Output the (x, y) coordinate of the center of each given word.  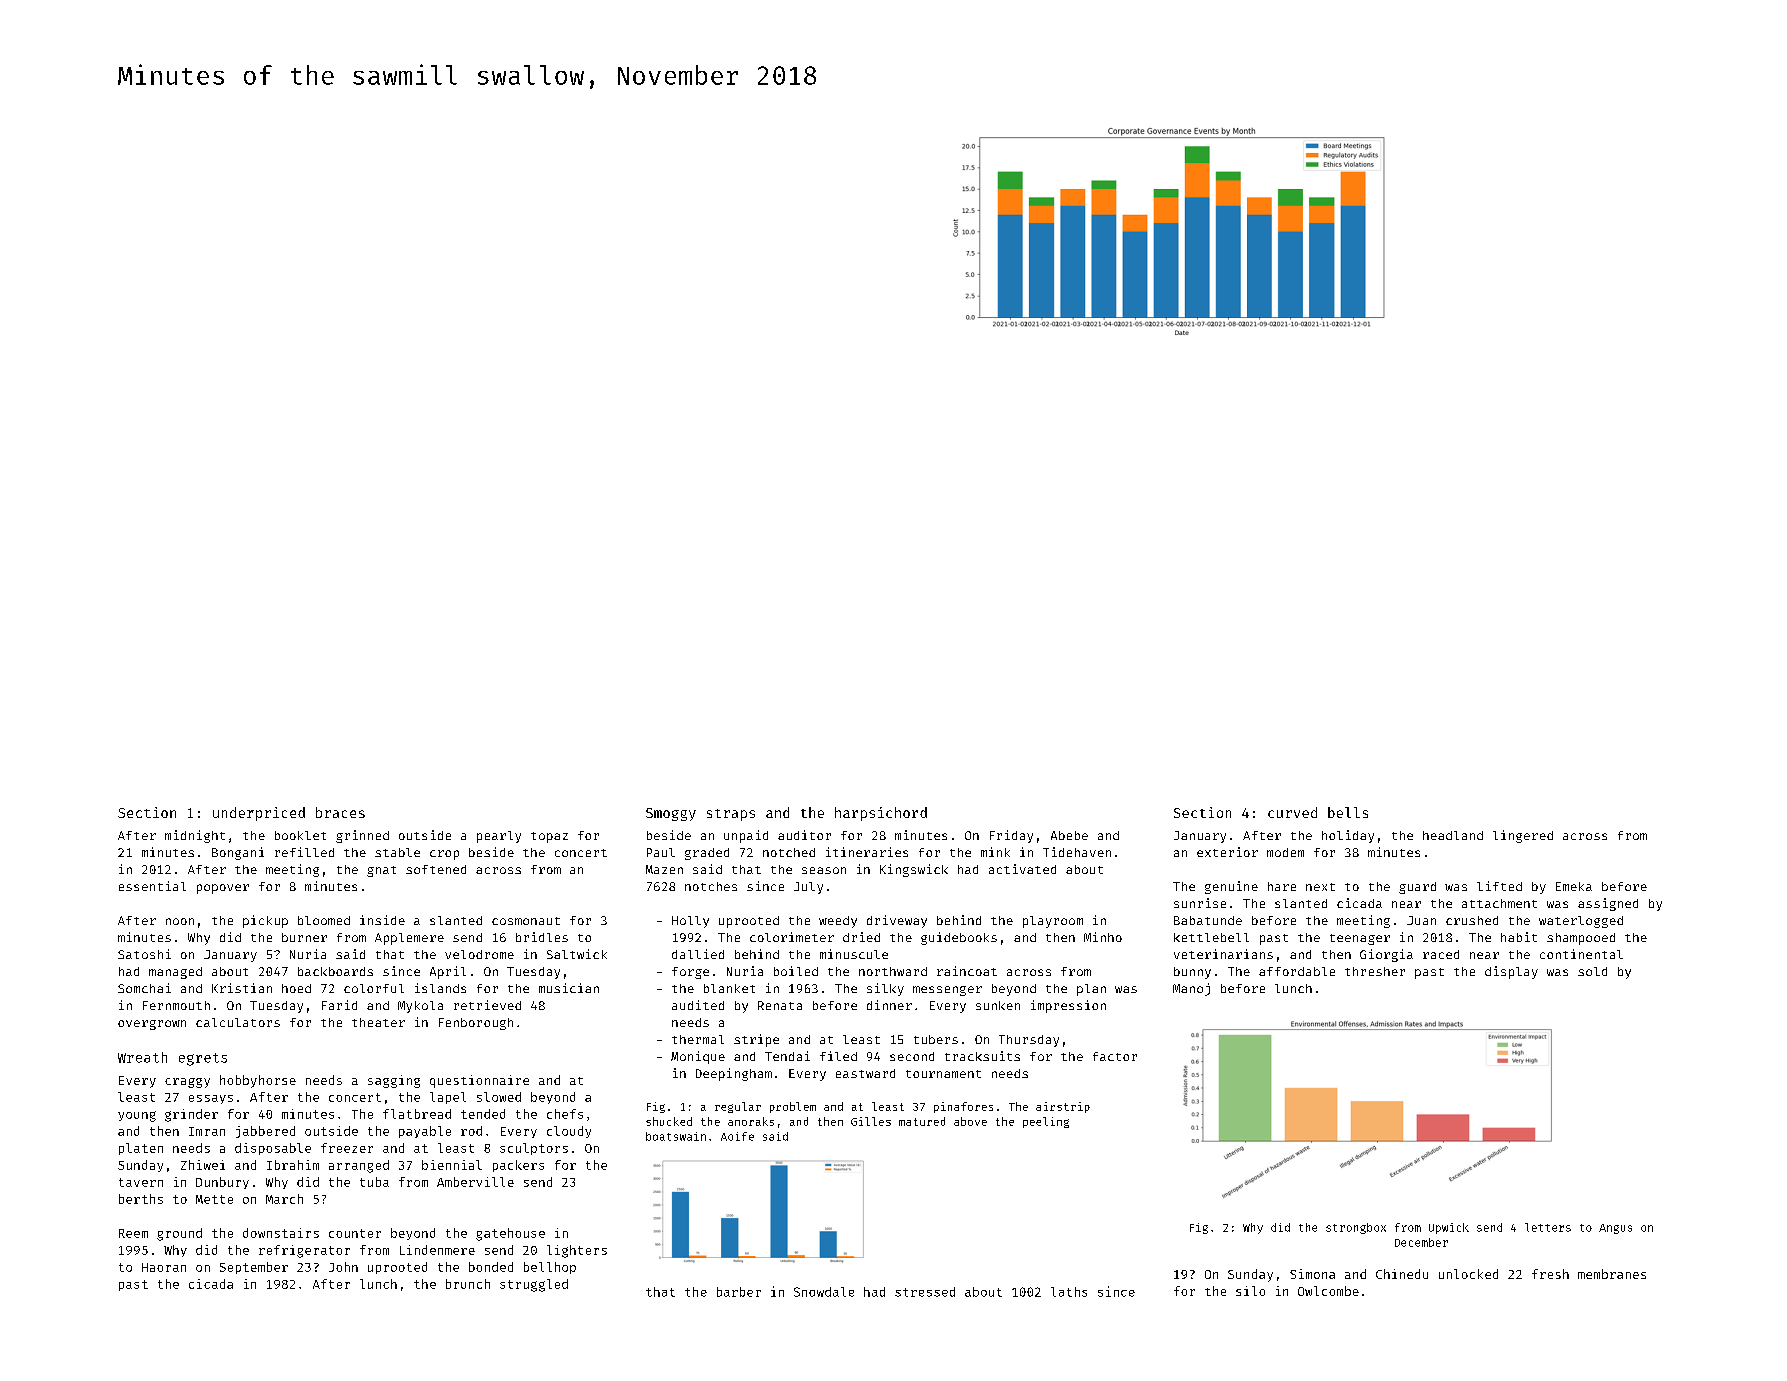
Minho (1103, 937)
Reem (133, 1233)
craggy (187, 1083)
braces (340, 812)
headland (1453, 835)
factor (1115, 1056)
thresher (1375, 971)
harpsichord (881, 814)
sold (1592, 971)
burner (304, 937)
